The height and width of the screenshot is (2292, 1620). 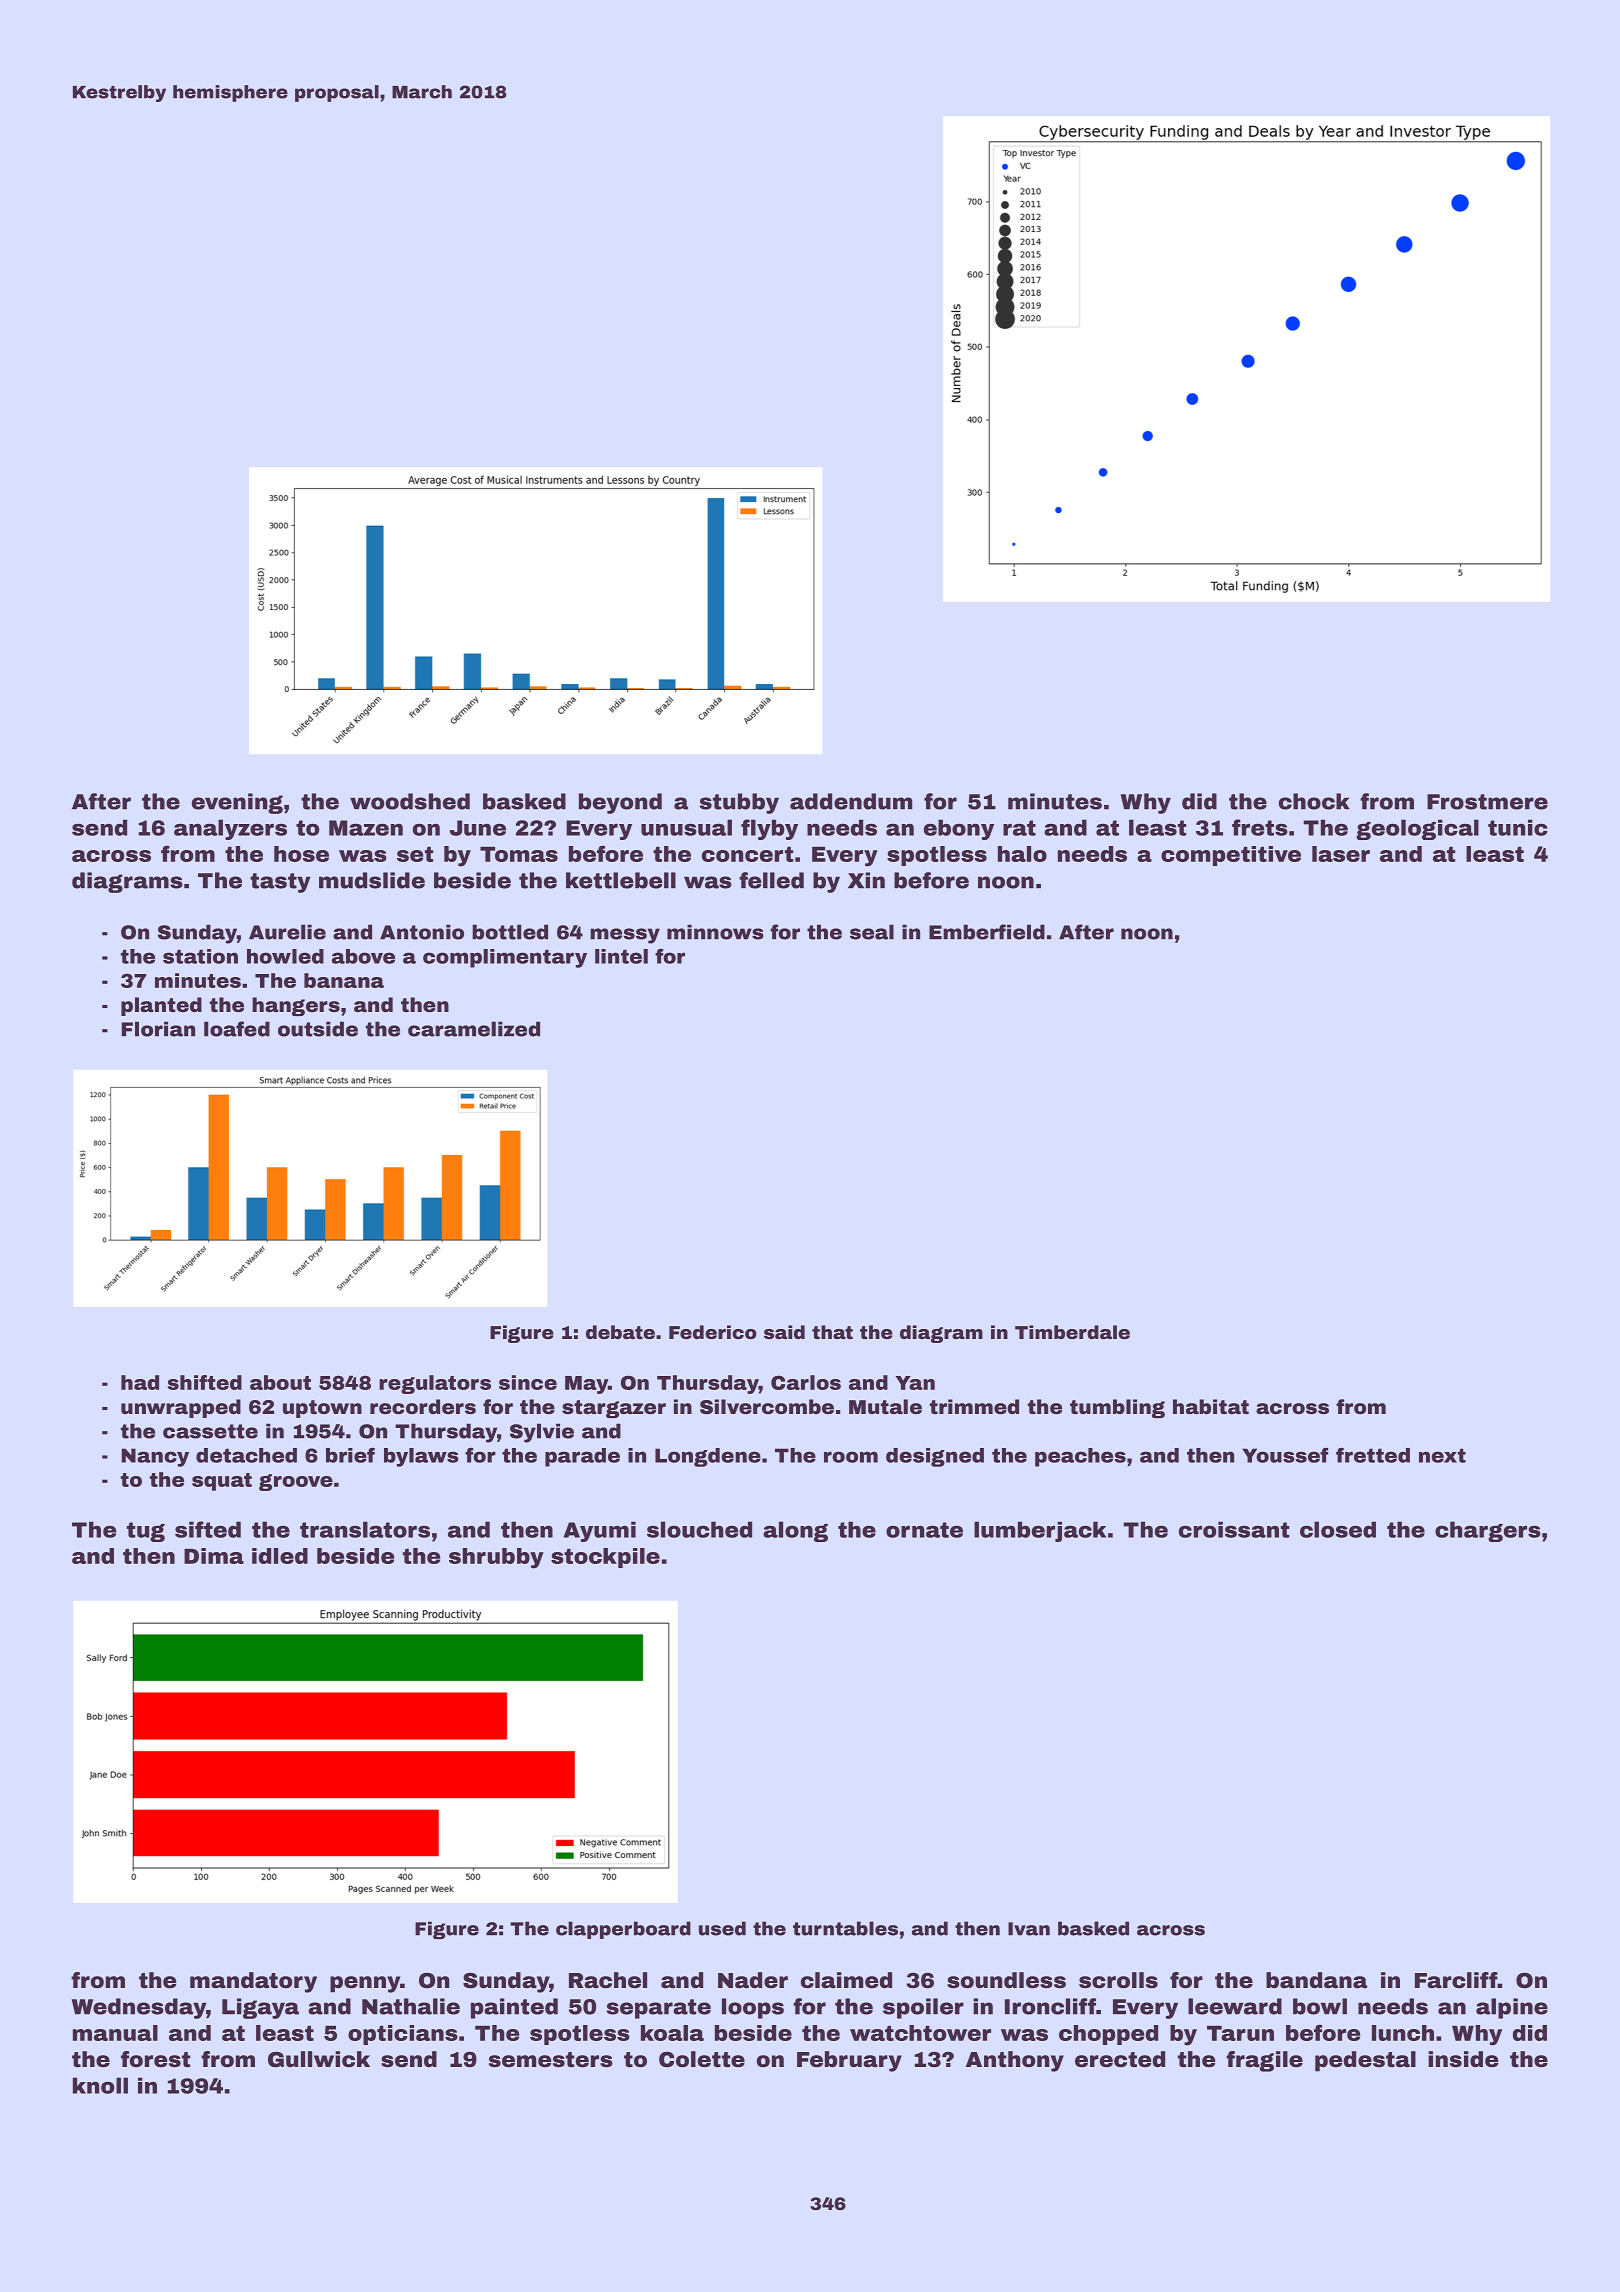 I want to click on shifted, so click(x=205, y=1382).
